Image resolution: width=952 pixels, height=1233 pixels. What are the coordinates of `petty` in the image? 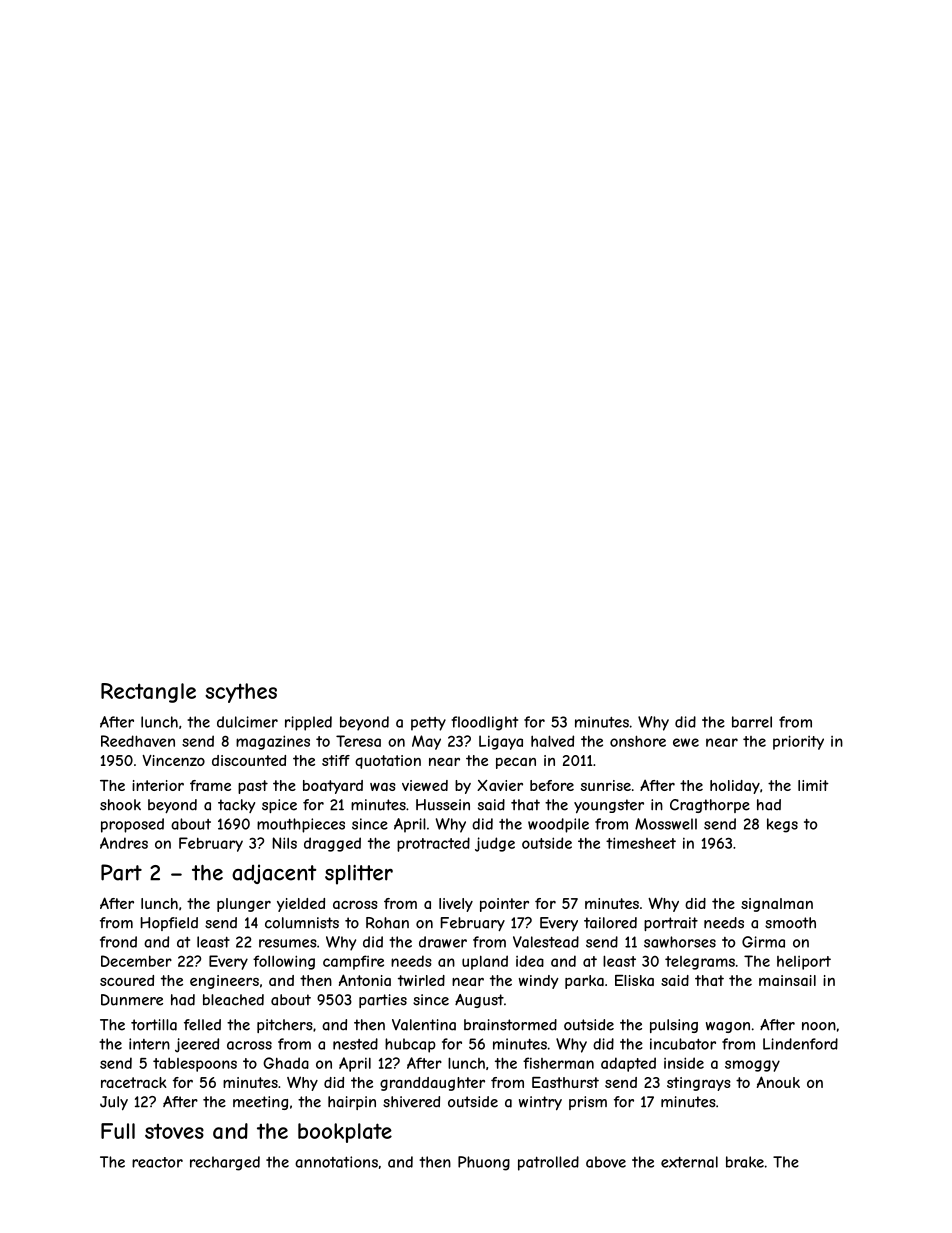 It's located at (428, 723).
